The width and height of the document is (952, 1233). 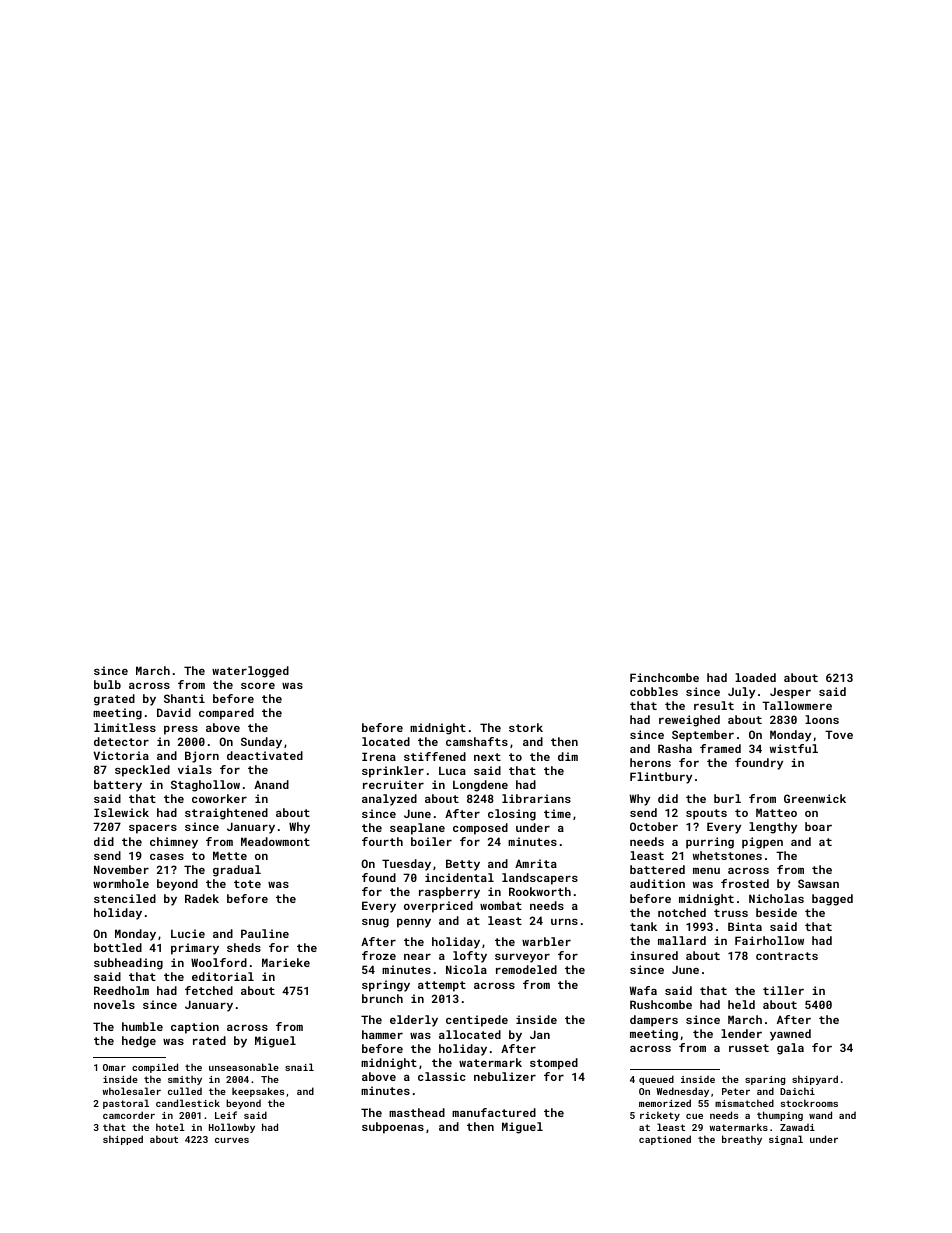 What do you see at coordinates (375, 923) in the document?
I see `snug` at bounding box center [375, 923].
